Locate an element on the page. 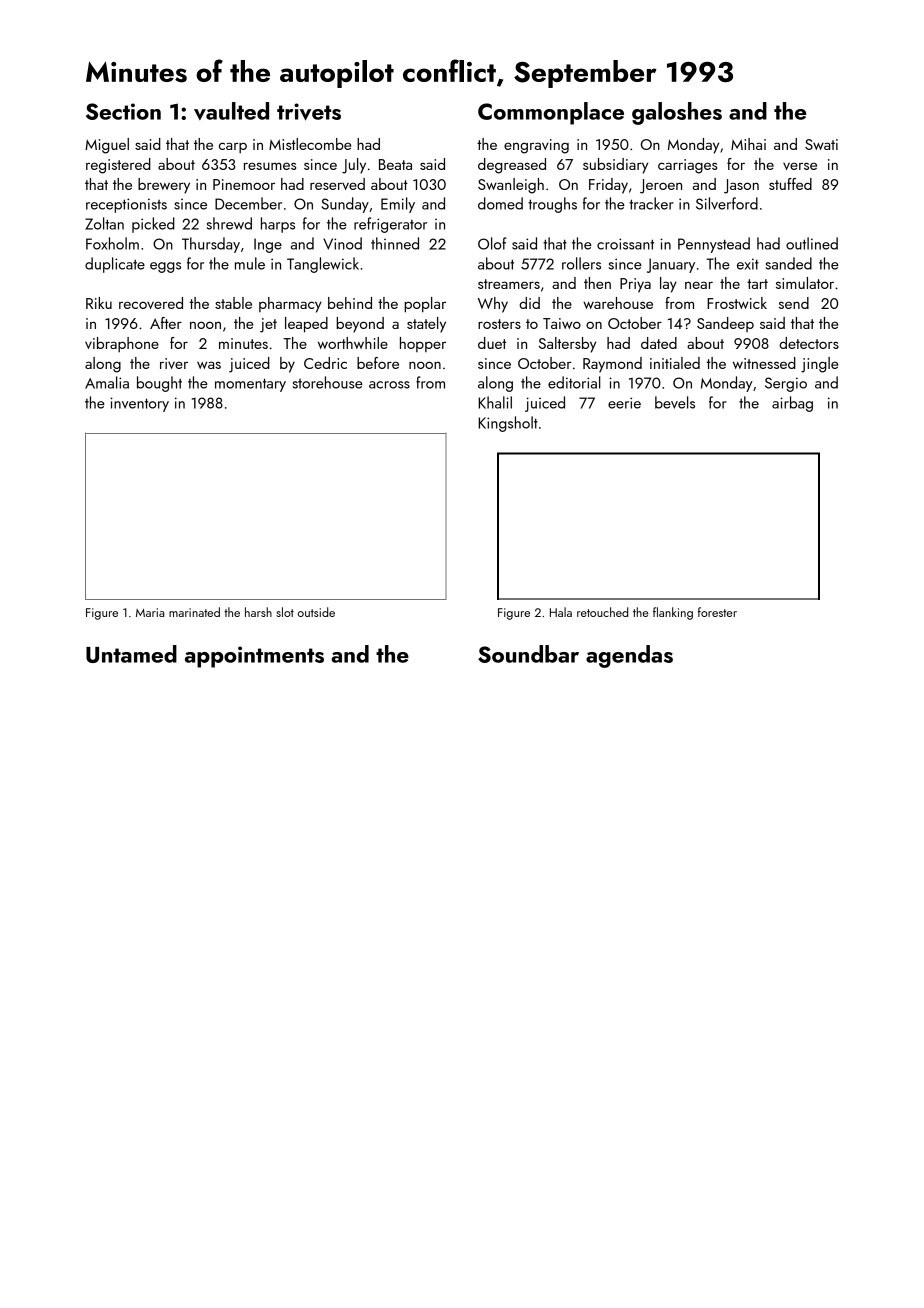  appointments is located at coordinates (254, 657).
